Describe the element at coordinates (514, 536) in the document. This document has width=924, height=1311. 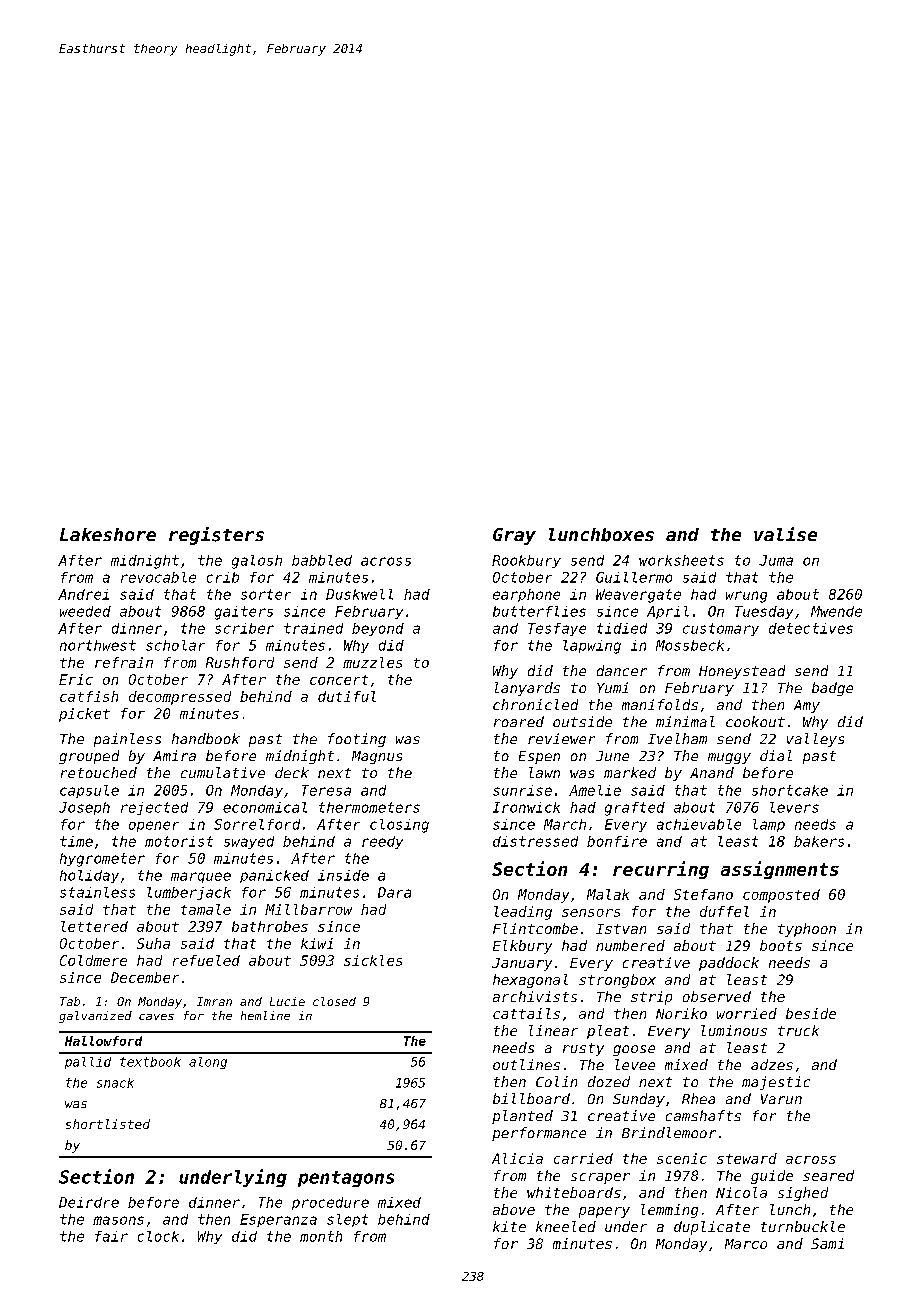
I see `Gray` at that location.
